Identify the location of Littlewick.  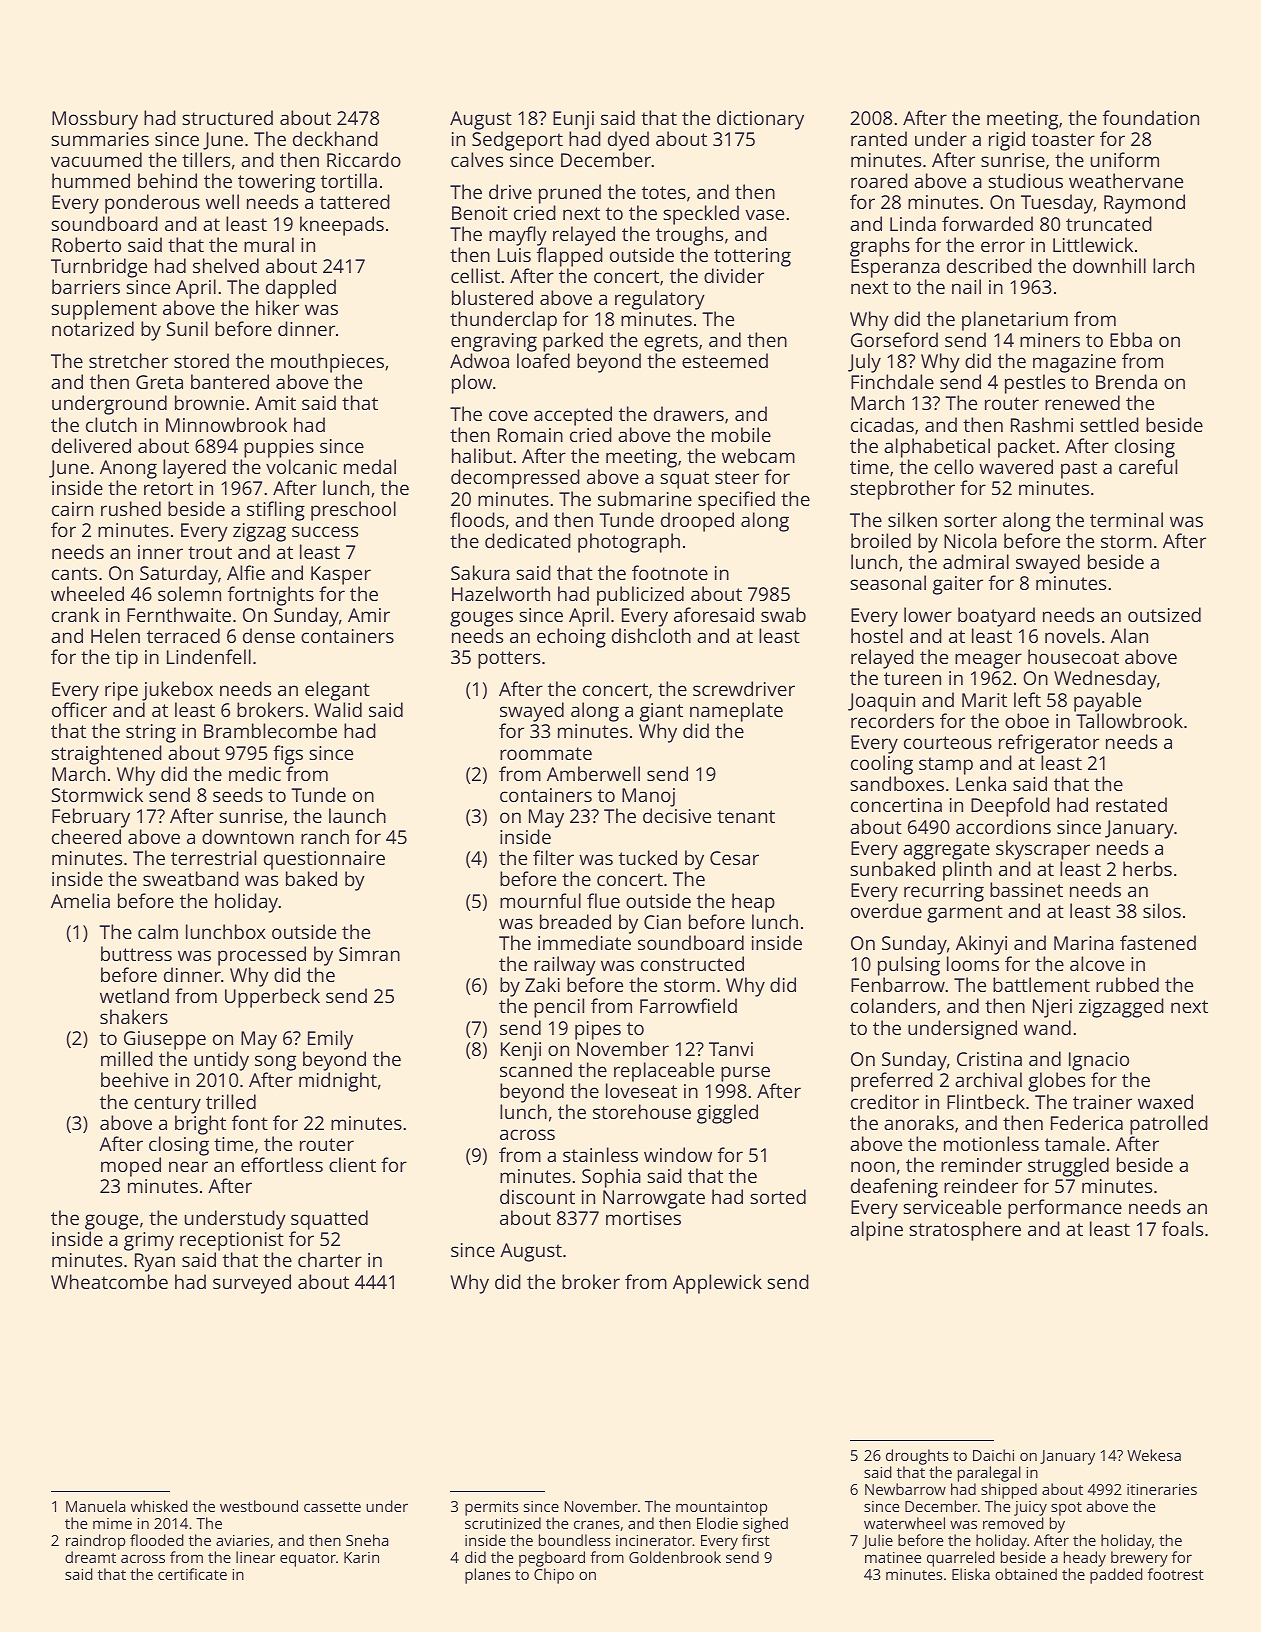
(1093, 244).
